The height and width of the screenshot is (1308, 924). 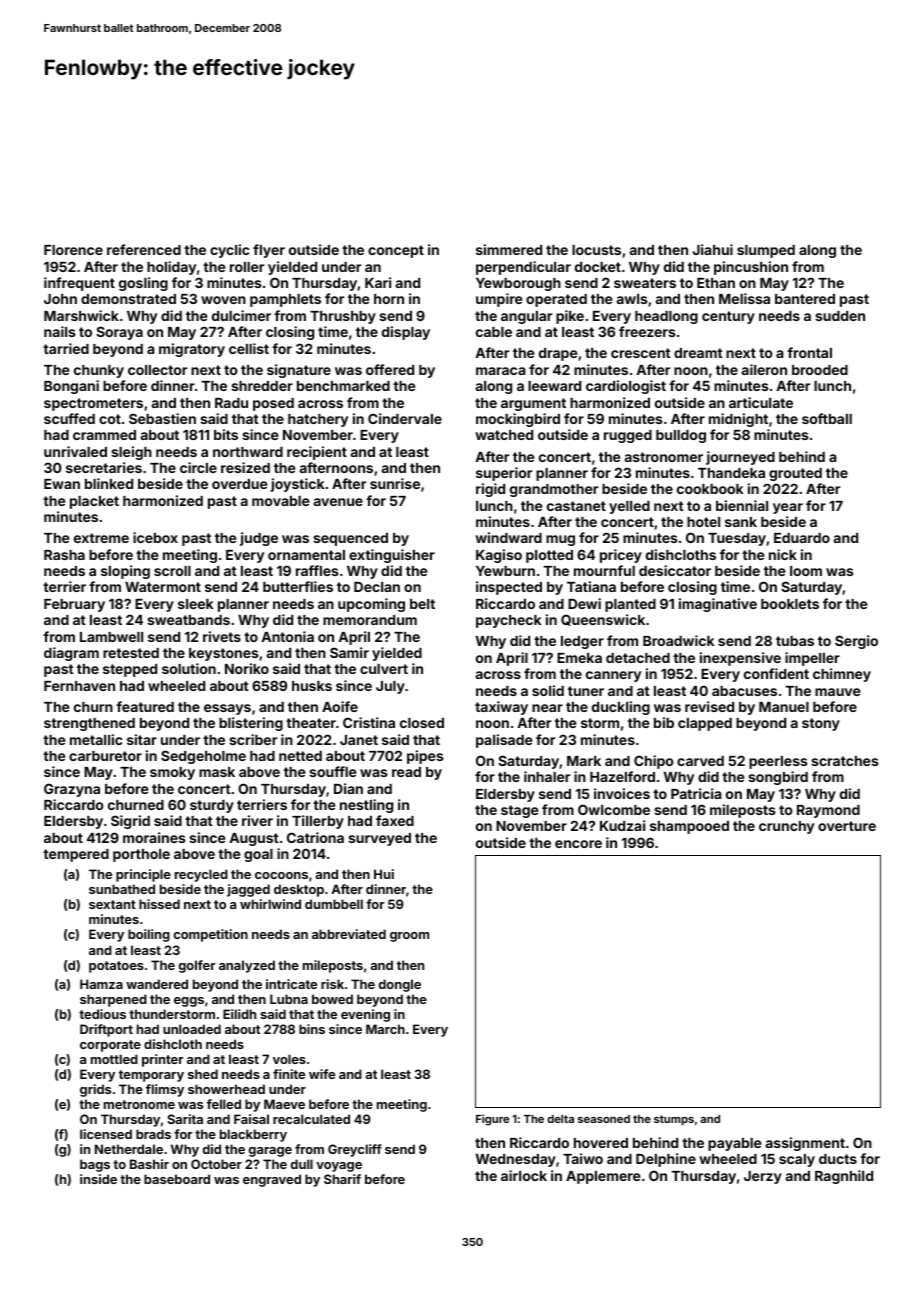 I want to click on analyzed, so click(x=247, y=966).
